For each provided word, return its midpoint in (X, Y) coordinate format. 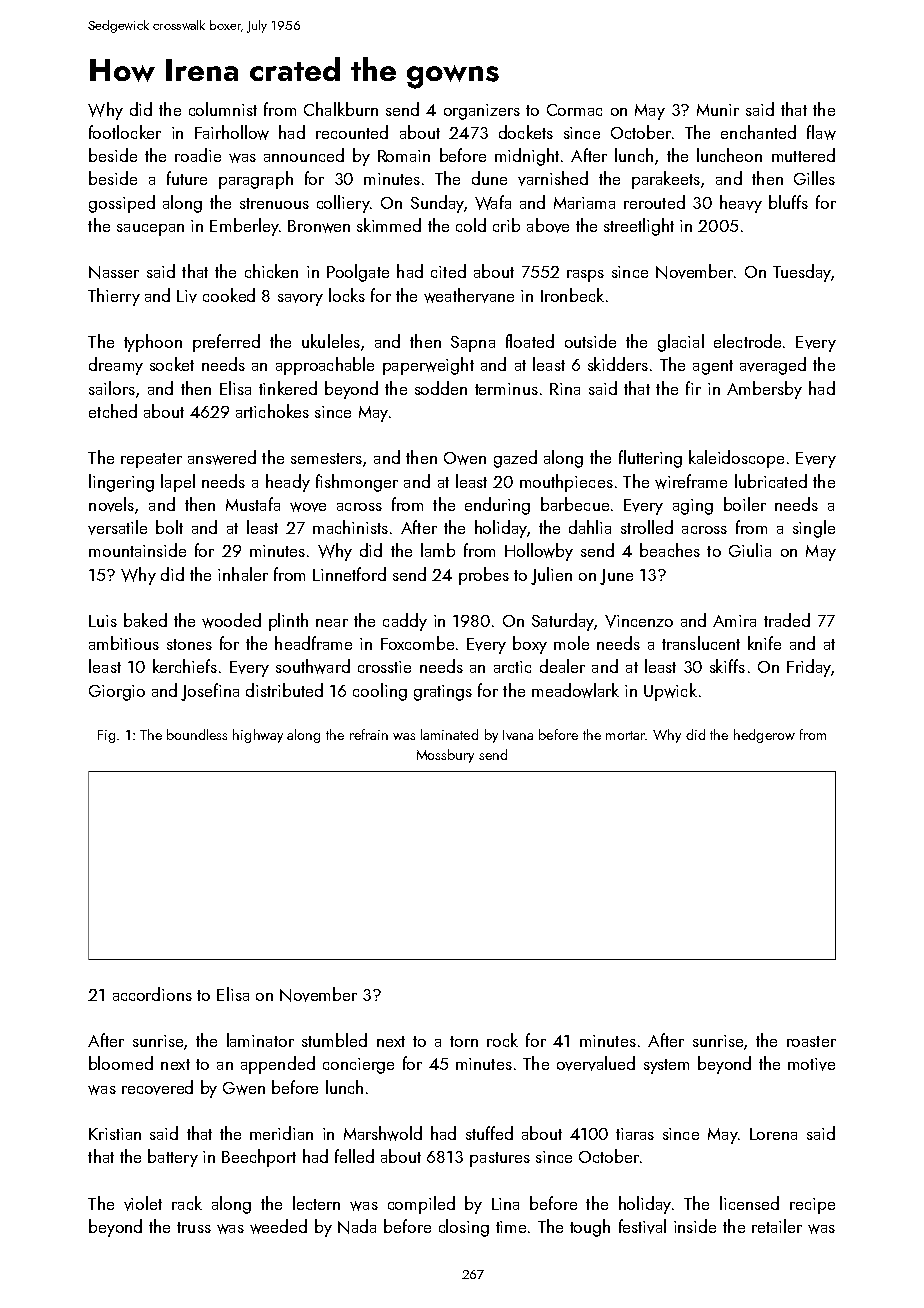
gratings (443, 693)
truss (194, 1227)
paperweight (428, 366)
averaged (773, 366)
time (511, 1227)
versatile (117, 527)
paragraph (256, 180)
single (814, 529)
